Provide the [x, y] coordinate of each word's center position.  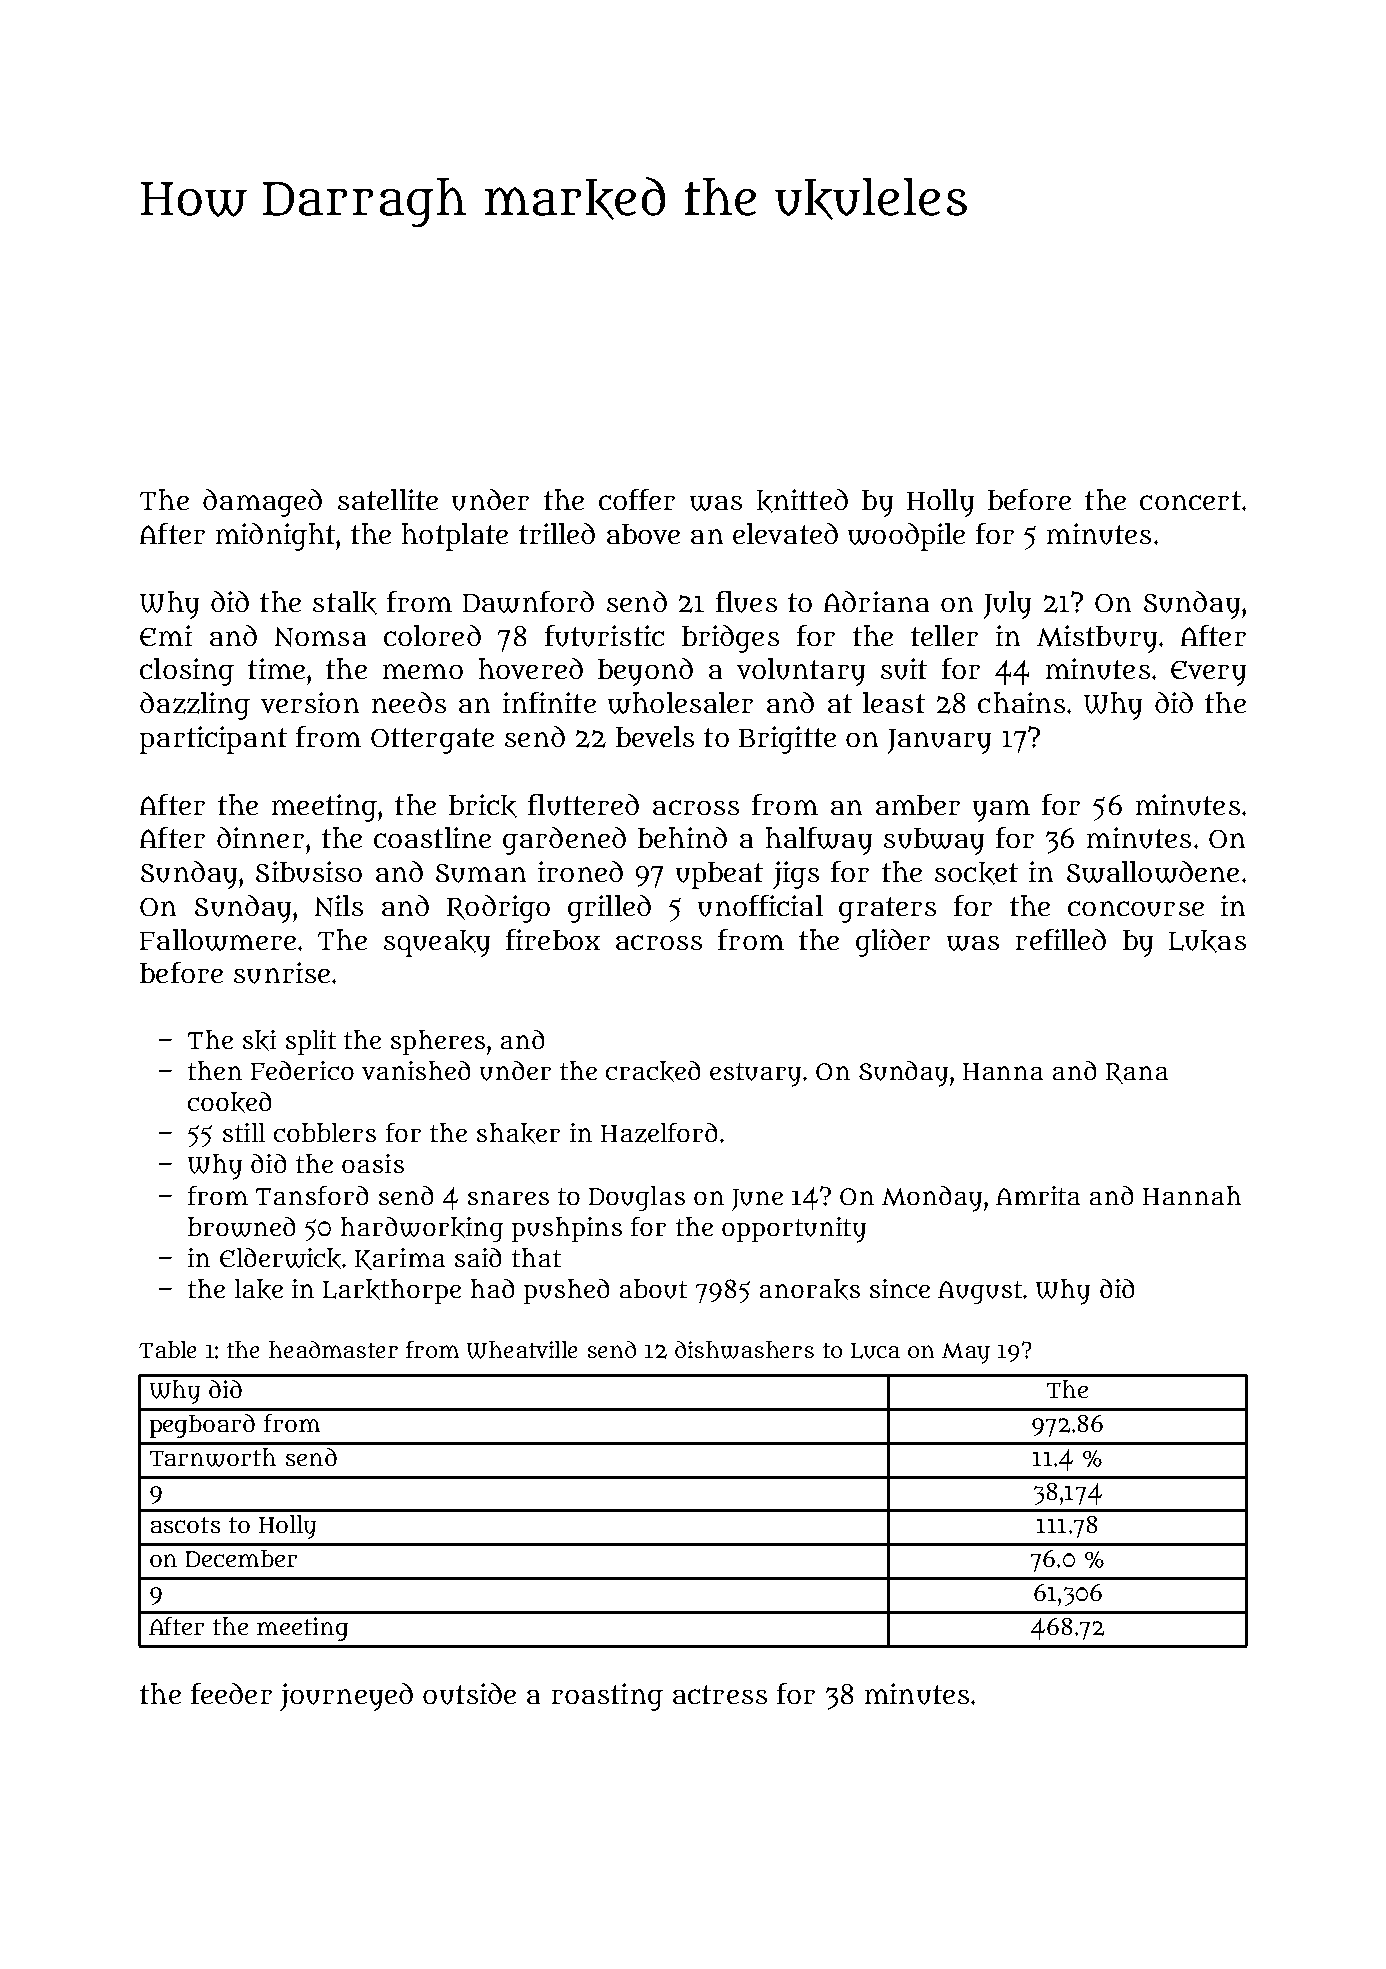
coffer [637, 499]
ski [259, 1040]
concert [1190, 500]
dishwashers [744, 1350]
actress [720, 1694]
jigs [796, 875]
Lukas [1207, 941]
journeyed [346, 1697]
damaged [262, 503]
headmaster [333, 1349]
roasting [607, 1697]
